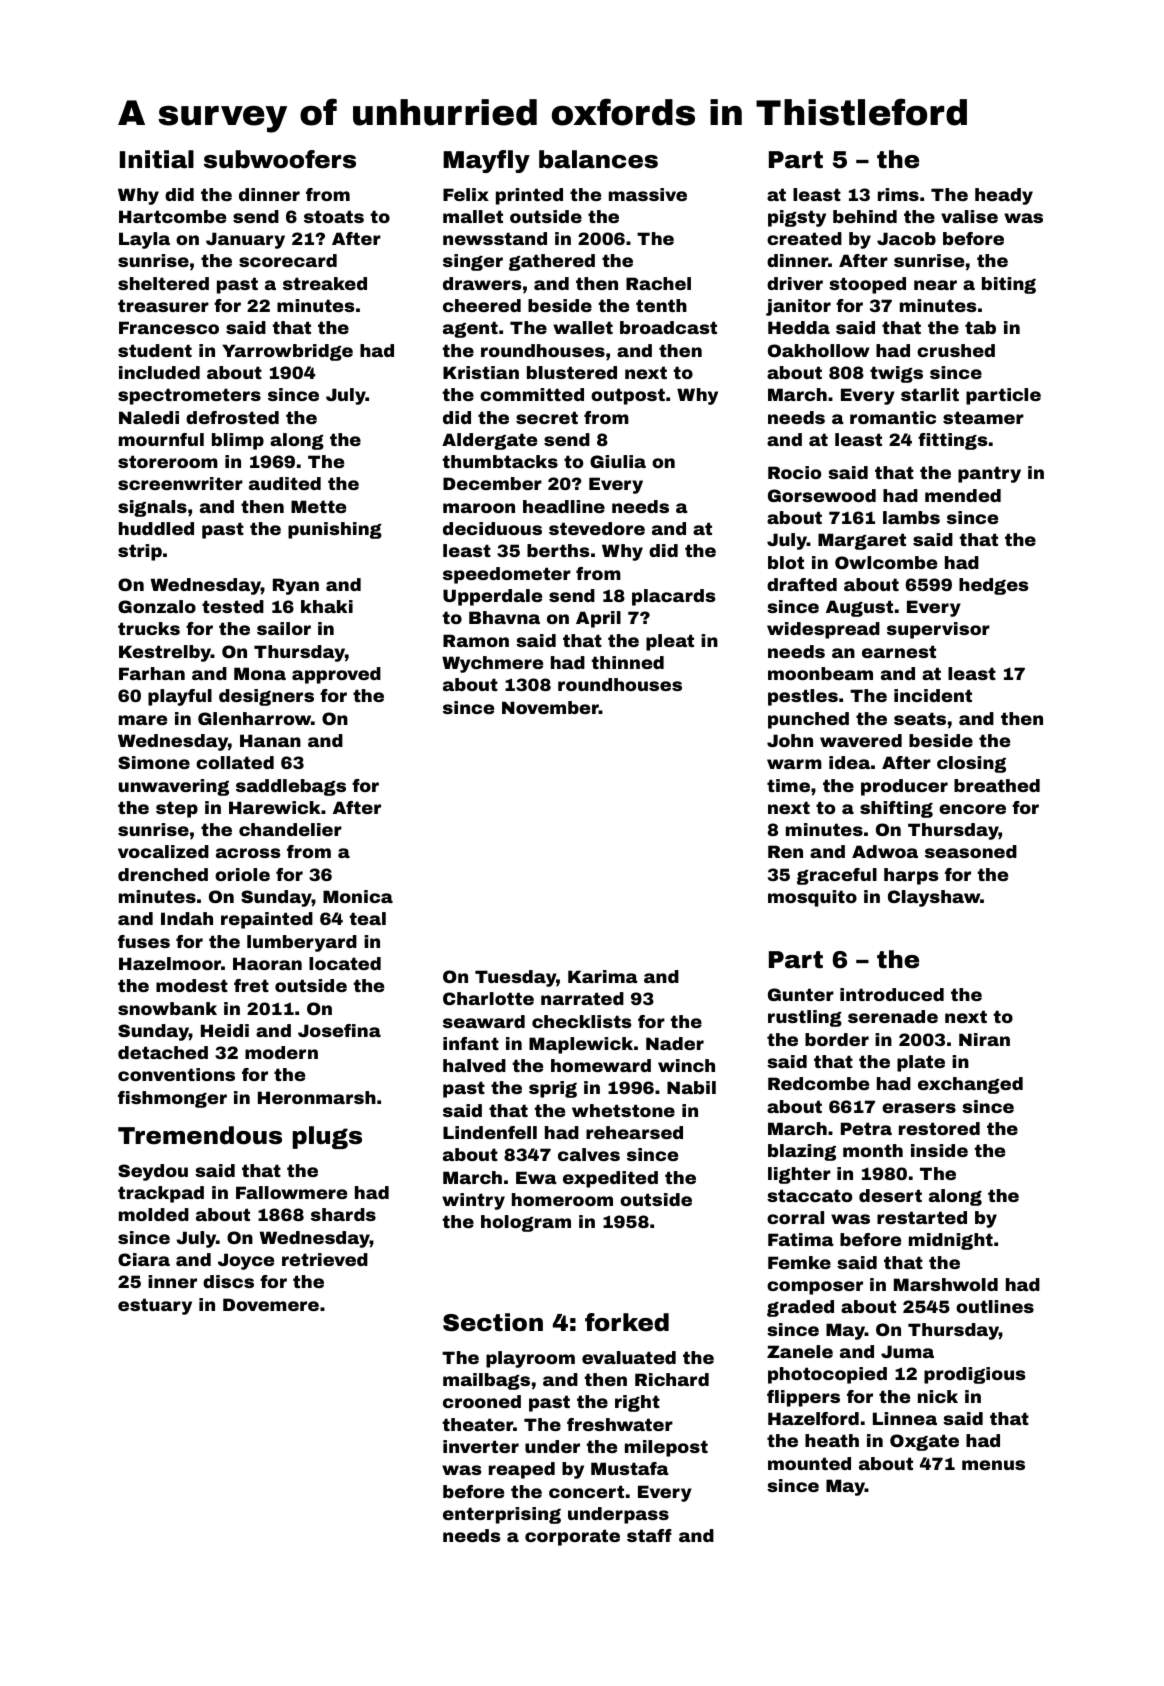 This image has width=1164, height=1686. Describe the element at coordinates (649, 1535) in the image. I see `staff` at that location.
